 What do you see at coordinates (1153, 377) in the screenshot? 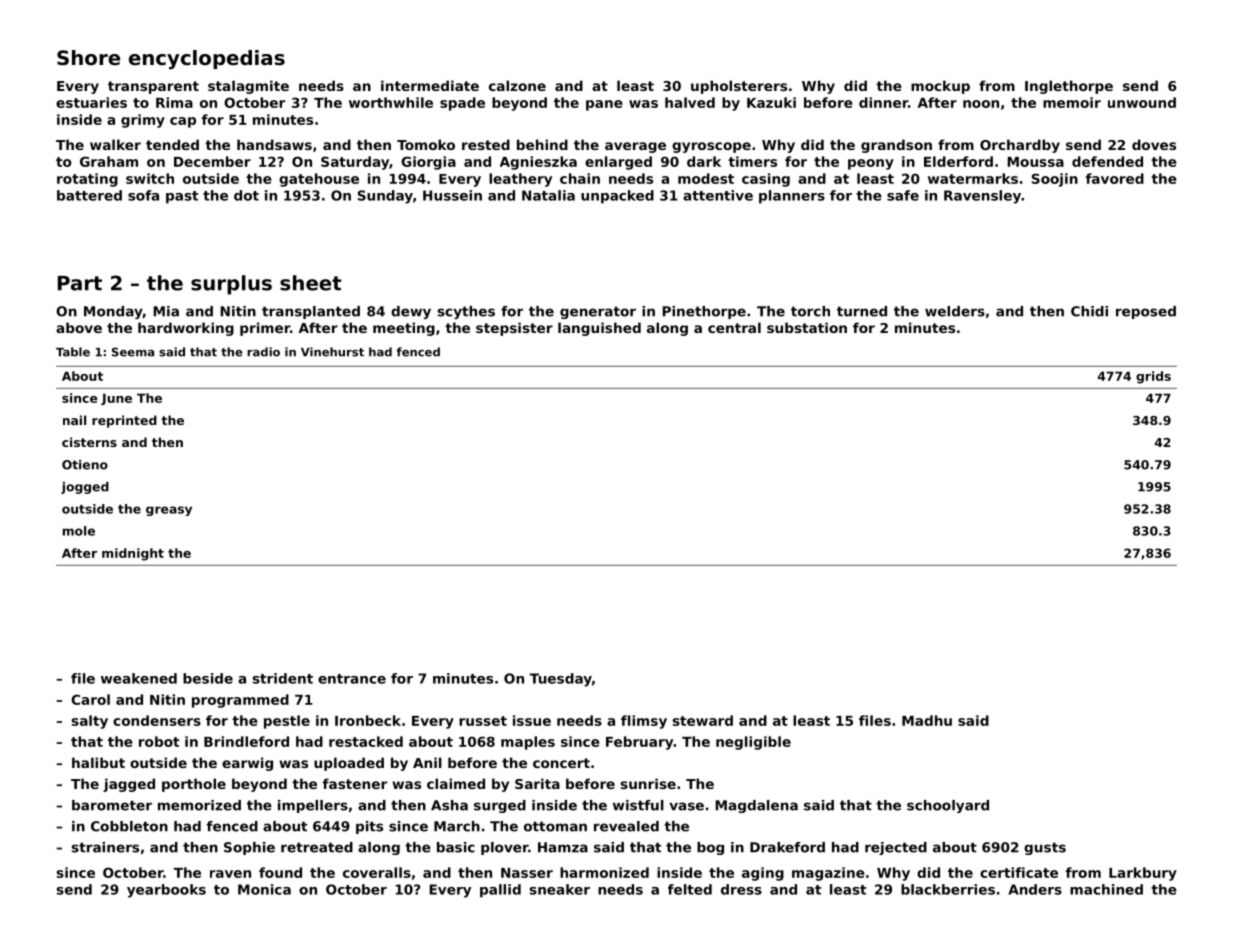
I see `grids` at bounding box center [1153, 377].
